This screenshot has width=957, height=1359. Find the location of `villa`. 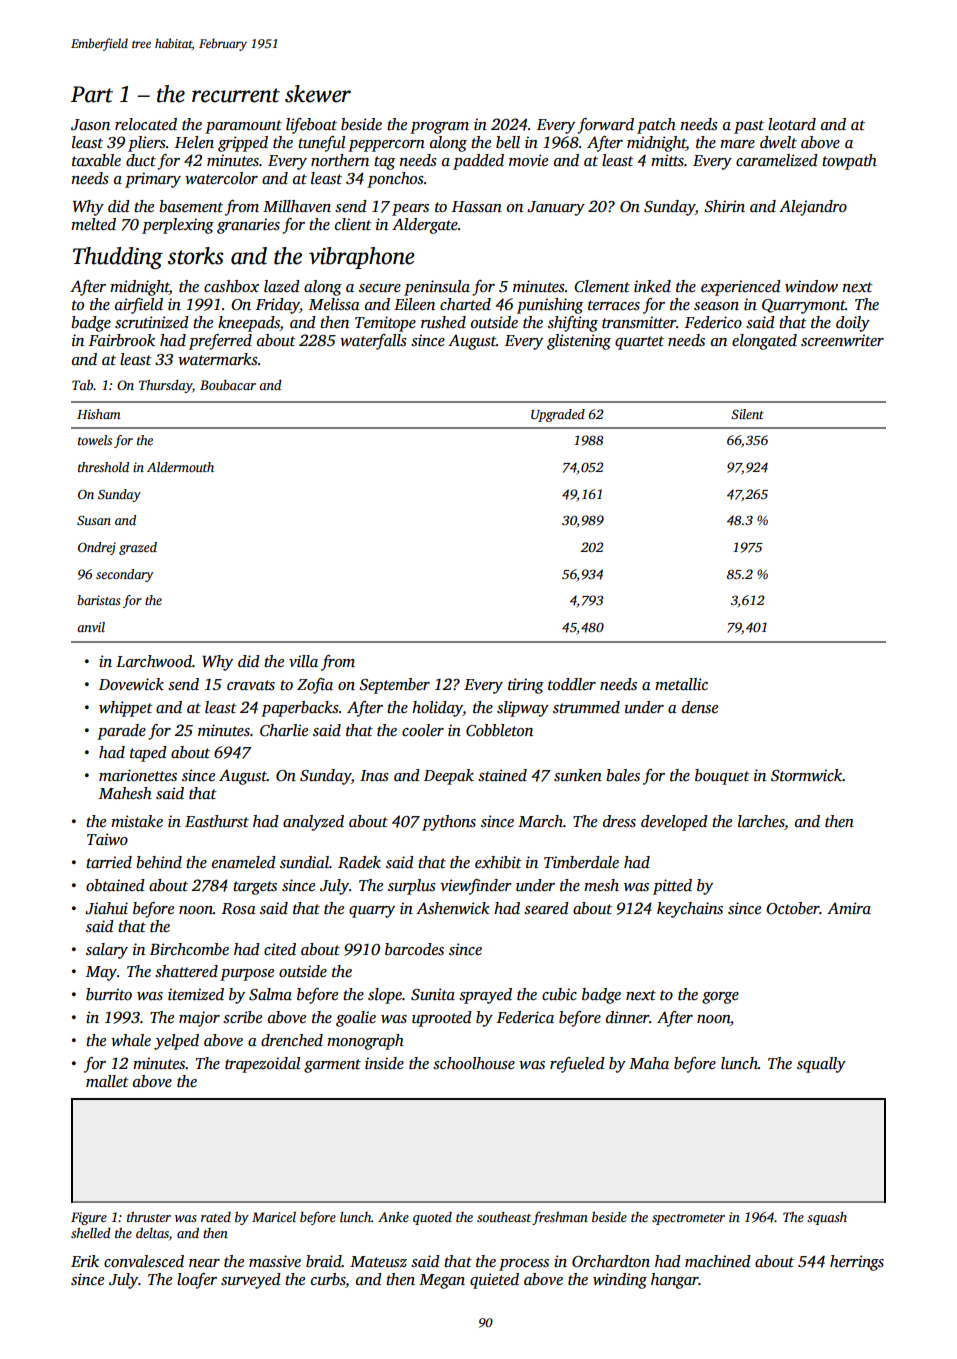

villa is located at coordinates (303, 661).
